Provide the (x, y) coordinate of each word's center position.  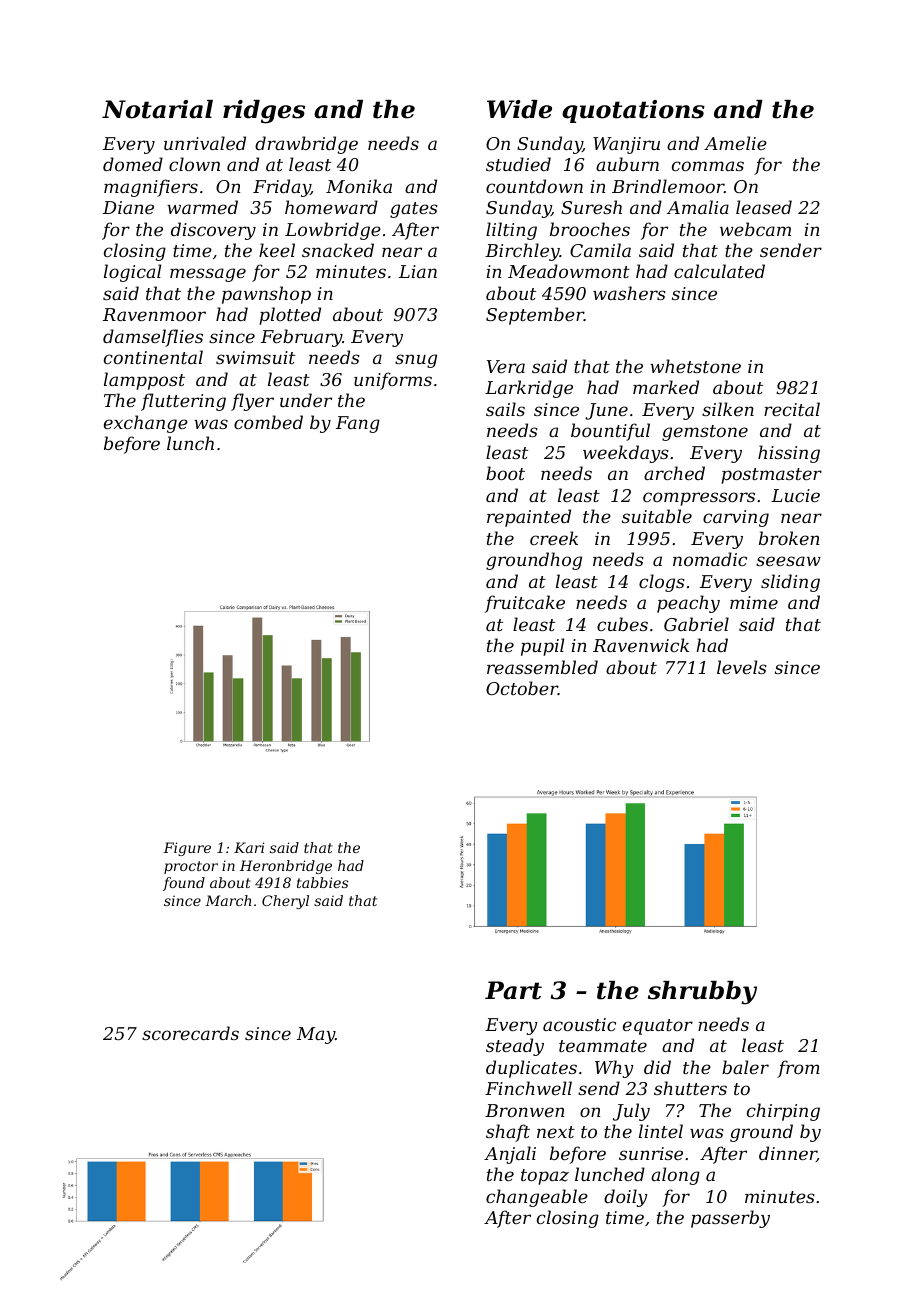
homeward (331, 207)
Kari (249, 847)
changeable (537, 1198)
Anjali (510, 1155)
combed (268, 422)
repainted (529, 518)
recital (792, 409)
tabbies (322, 882)
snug (416, 361)
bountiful (610, 432)
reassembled (542, 667)
